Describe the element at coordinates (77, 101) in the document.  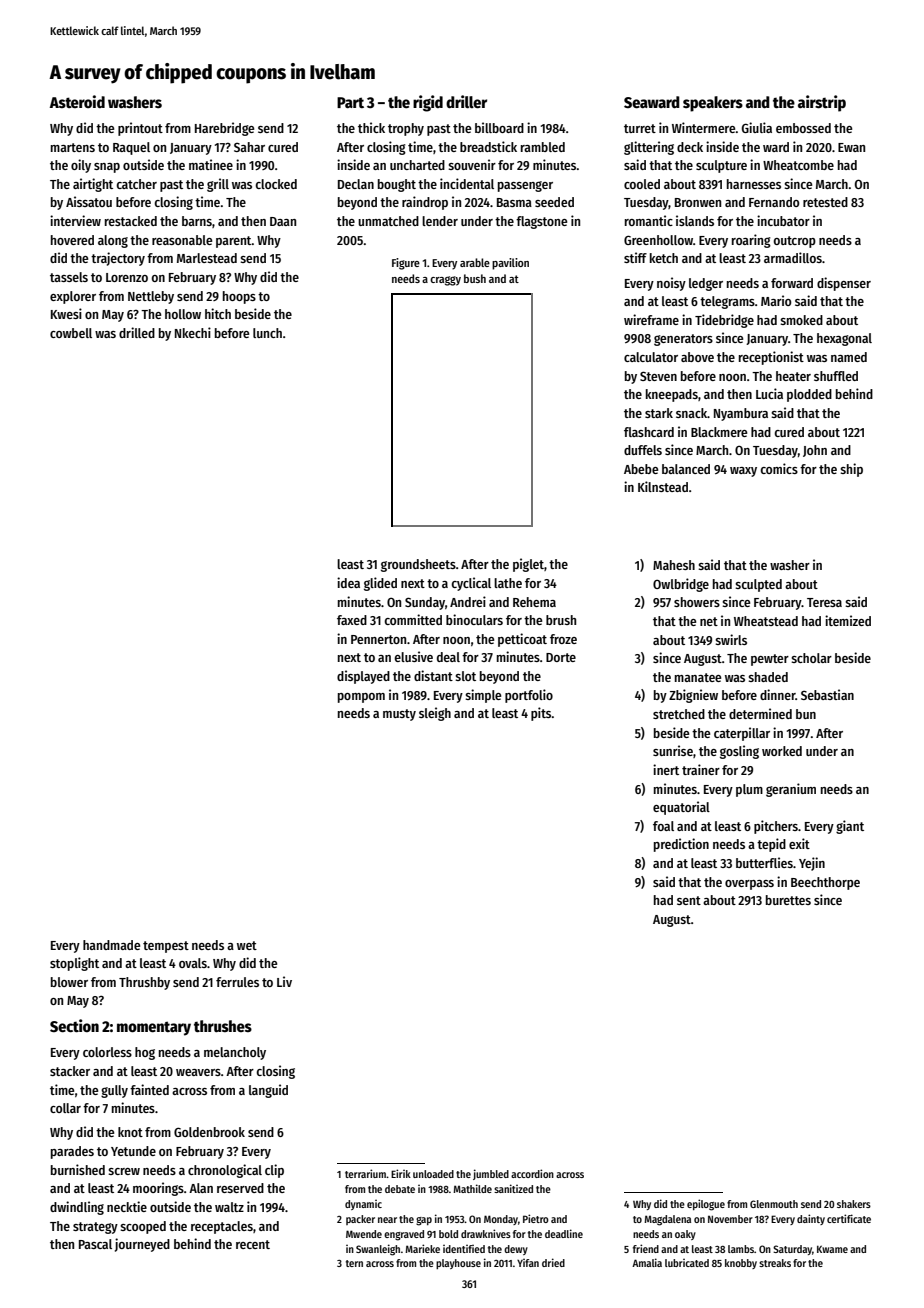
I see `Asteroid` at that location.
